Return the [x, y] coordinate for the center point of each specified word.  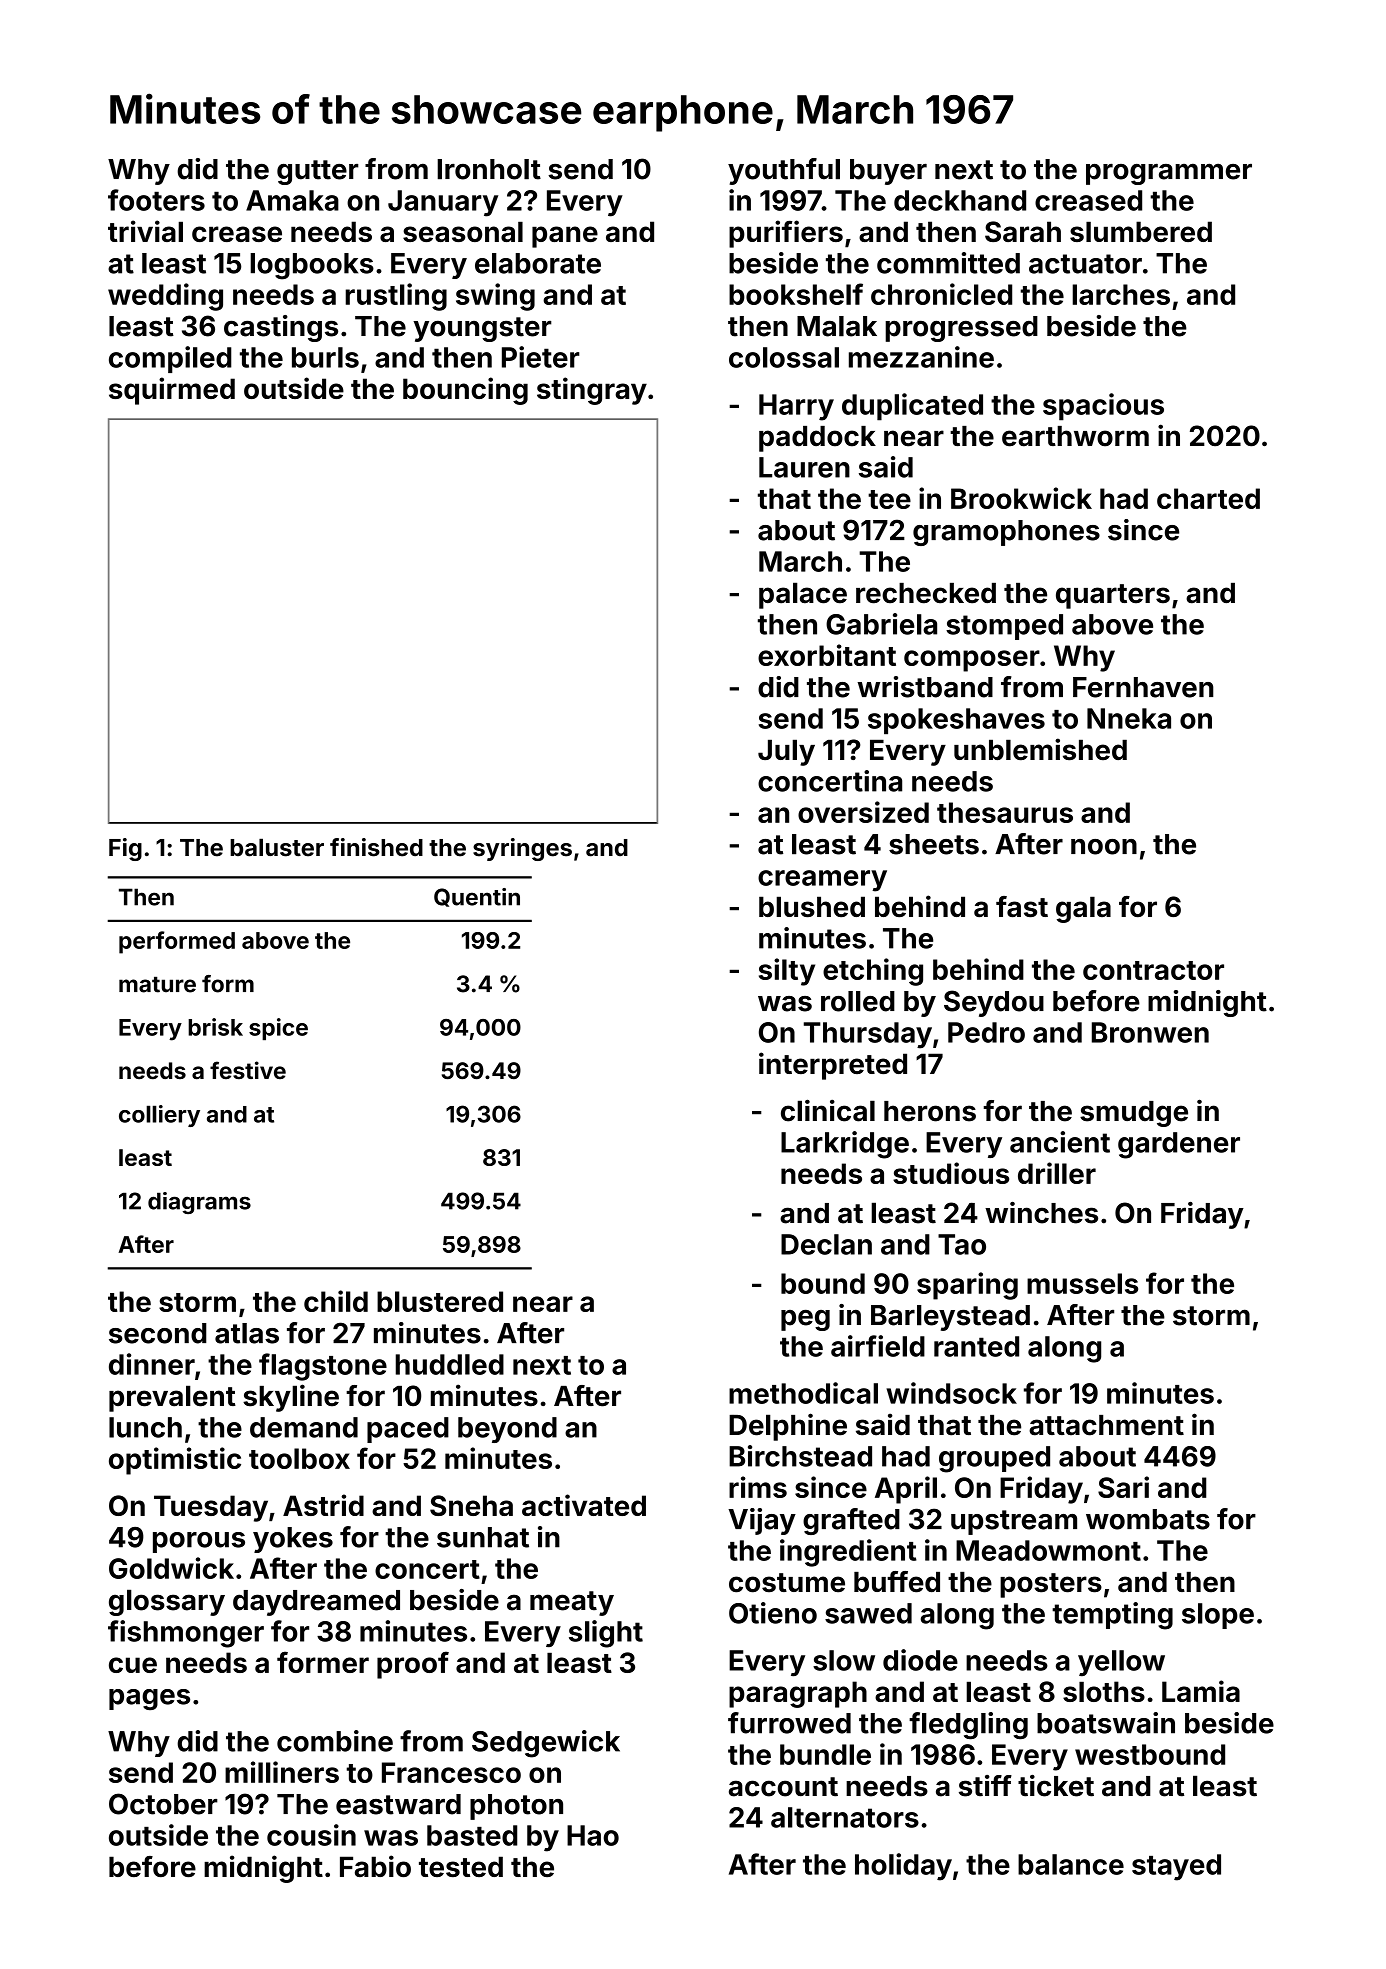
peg [805, 1320]
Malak [837, 326]
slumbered [1141, 231]
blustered [440, 1301]
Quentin [477, 897]
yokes [293, 1540]
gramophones [1006, 533]
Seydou [994, 1003]
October [163, 1804]
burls [325, 357]
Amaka [292, 200]
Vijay [762, 1521]
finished [376, 847]
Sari [1123, 1487]
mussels [1082, 1283]
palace [803, 595]
